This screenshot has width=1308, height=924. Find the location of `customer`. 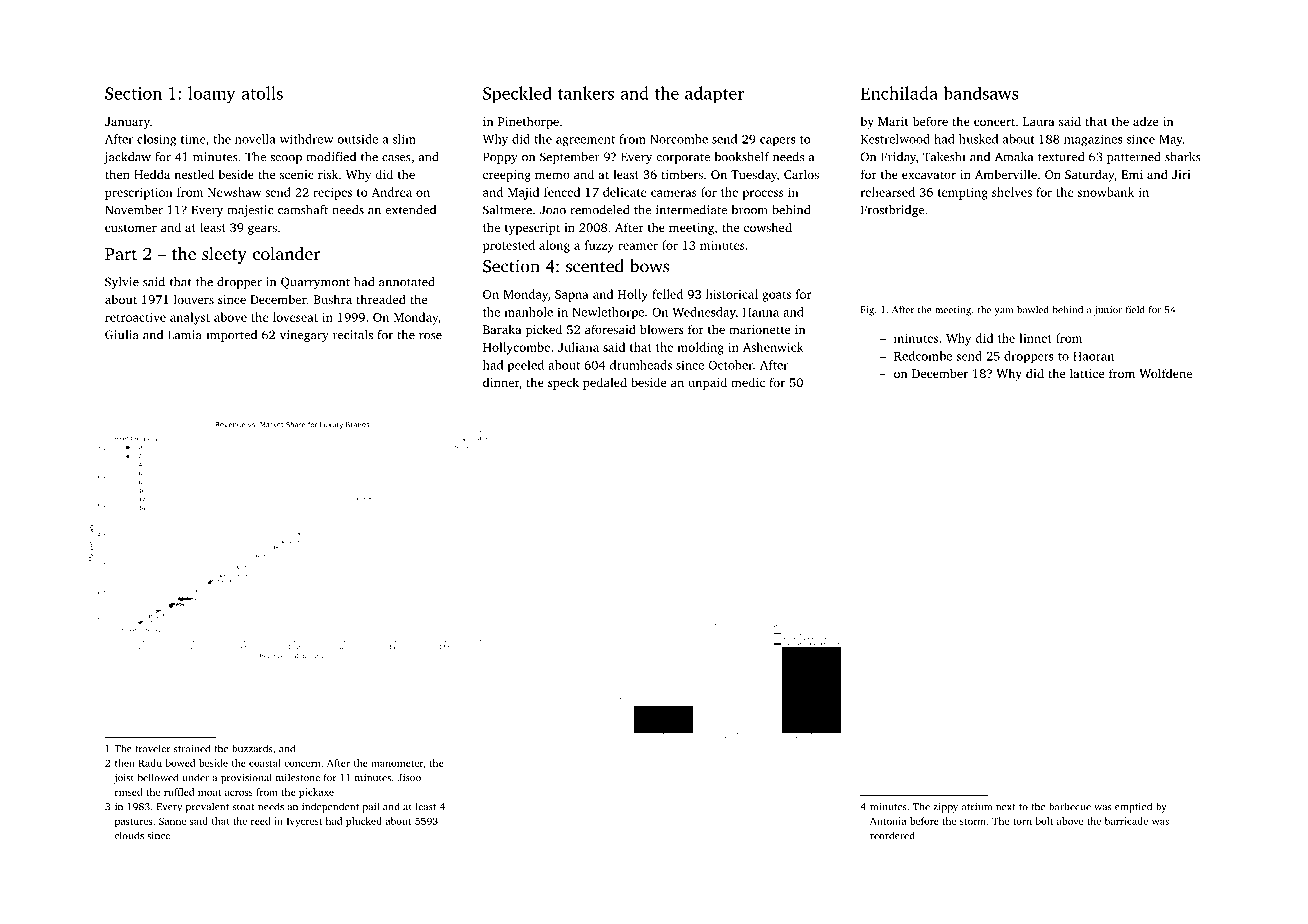

customer is located at coordinates (131, 228).
